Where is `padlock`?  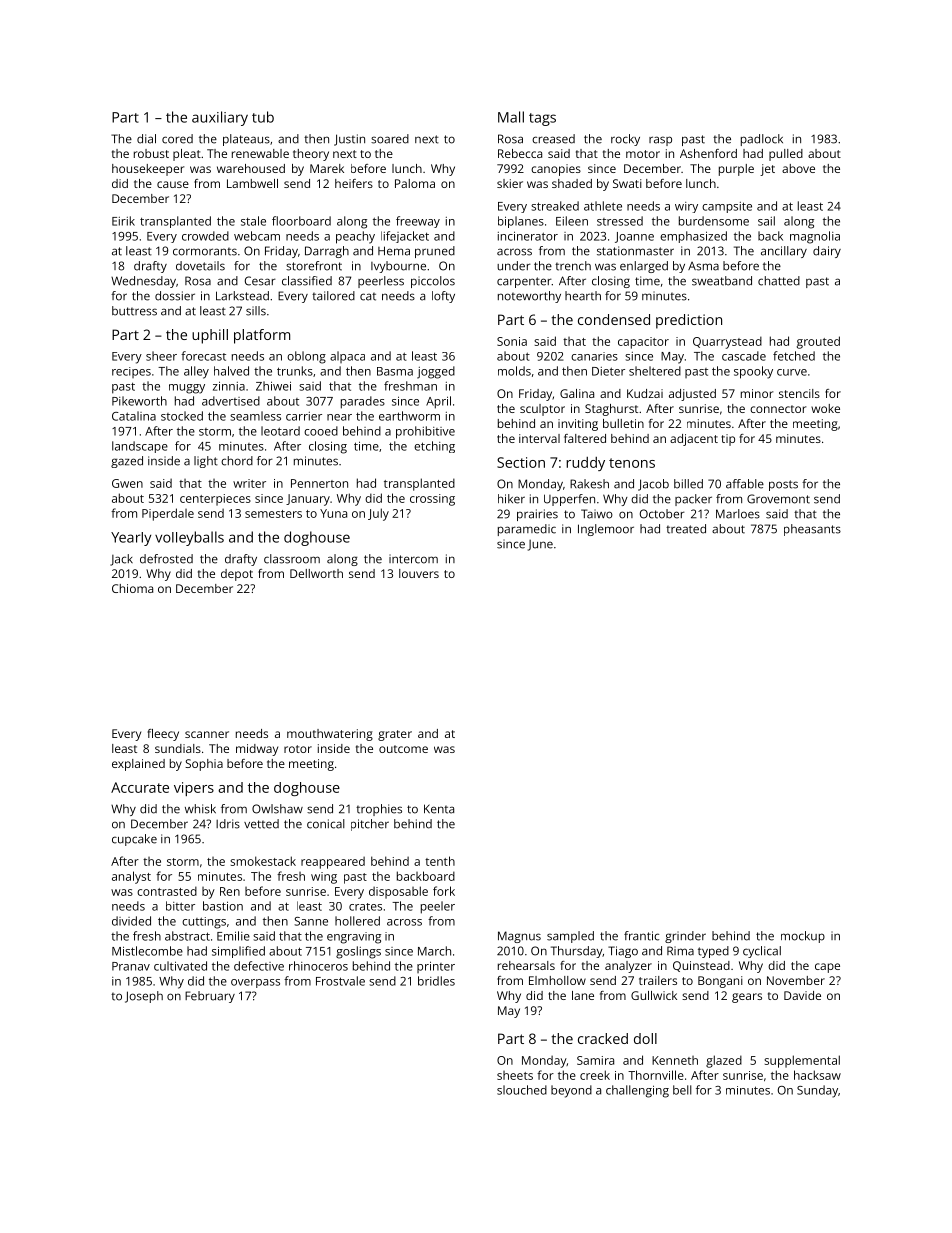
padlock is located at coordinates (762, 140).
